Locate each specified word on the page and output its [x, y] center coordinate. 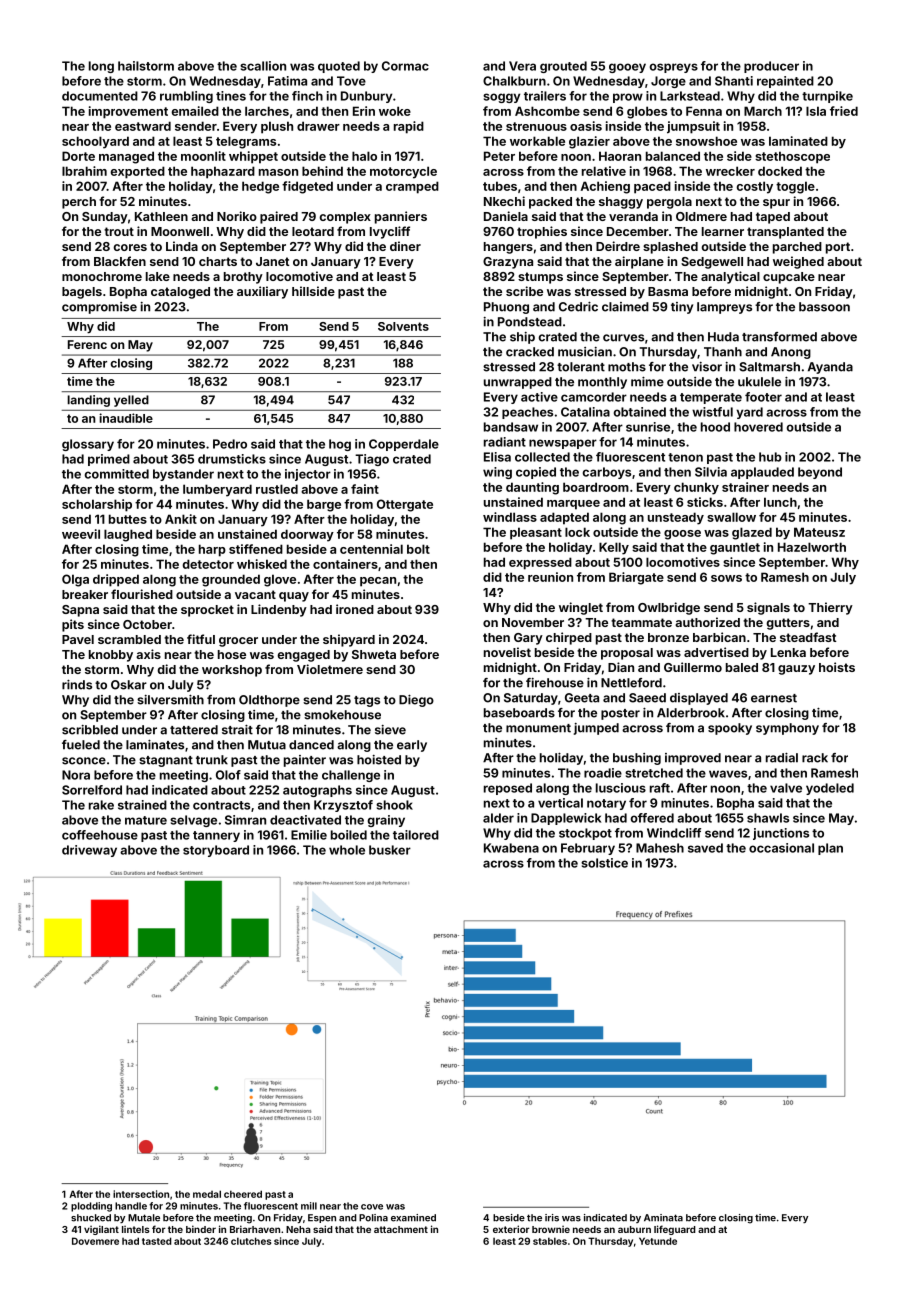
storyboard [216, 851]
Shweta [374, 654]
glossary [88, 445]
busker [390, 850]
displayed [699, 699]
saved [705, 848]
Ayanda [830, 368]
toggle [795, 187]
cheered [243, 1194]
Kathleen [161, 216]
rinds [77, 685]
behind [322, 171]
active [539, 397]
